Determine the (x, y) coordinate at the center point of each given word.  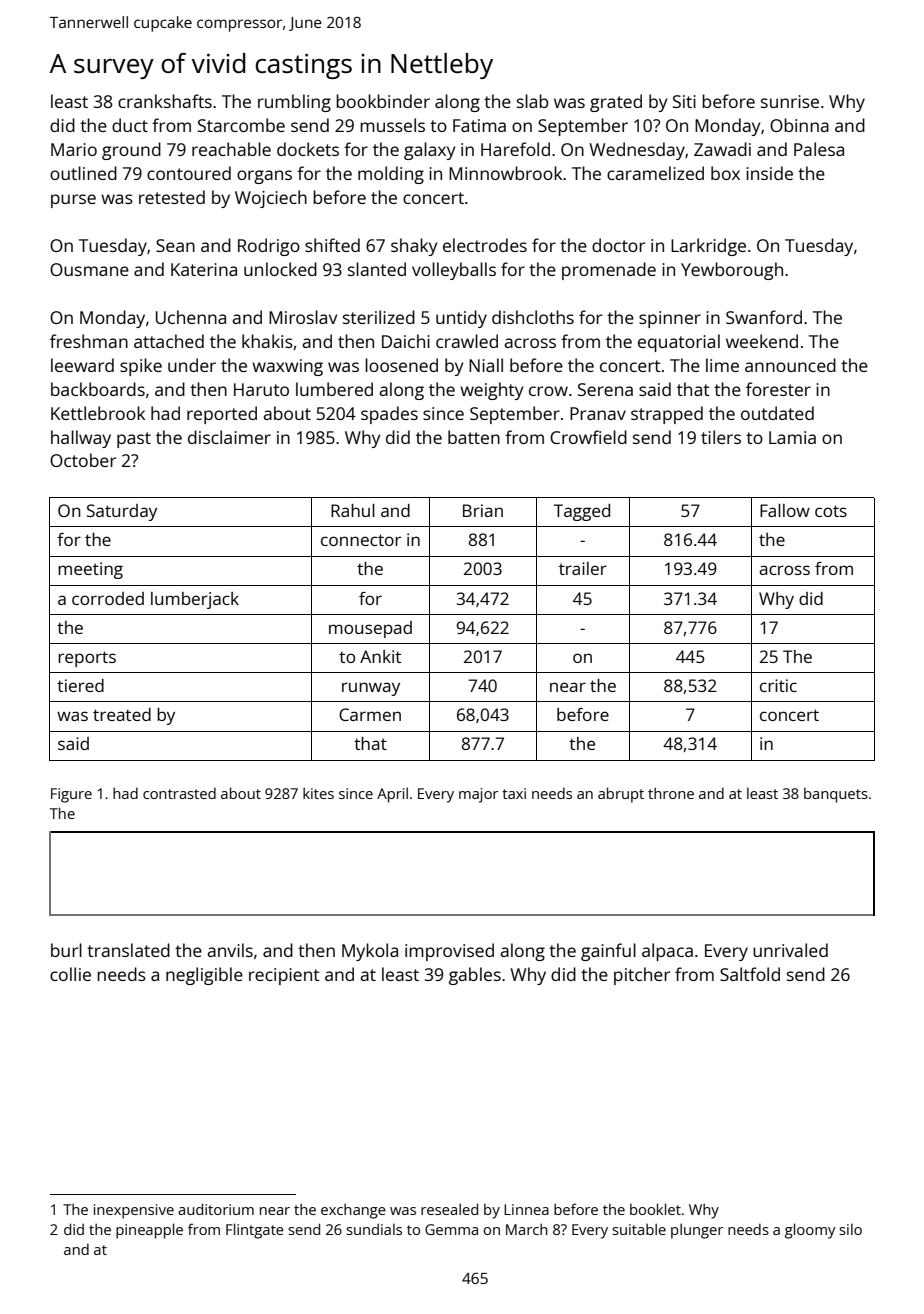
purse (73, 201)
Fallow (785, 510)
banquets (836, 795)
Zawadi (722, 149)
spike (141, 367)
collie (70, 974)
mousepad (370, 629)
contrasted (179, 793)
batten (474, 437)
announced (790, 365)
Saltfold (750, 974)
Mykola (370, 952)
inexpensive (134, 1211)
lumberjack (195, 600)
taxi (514, 793)
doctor (618, 245)
